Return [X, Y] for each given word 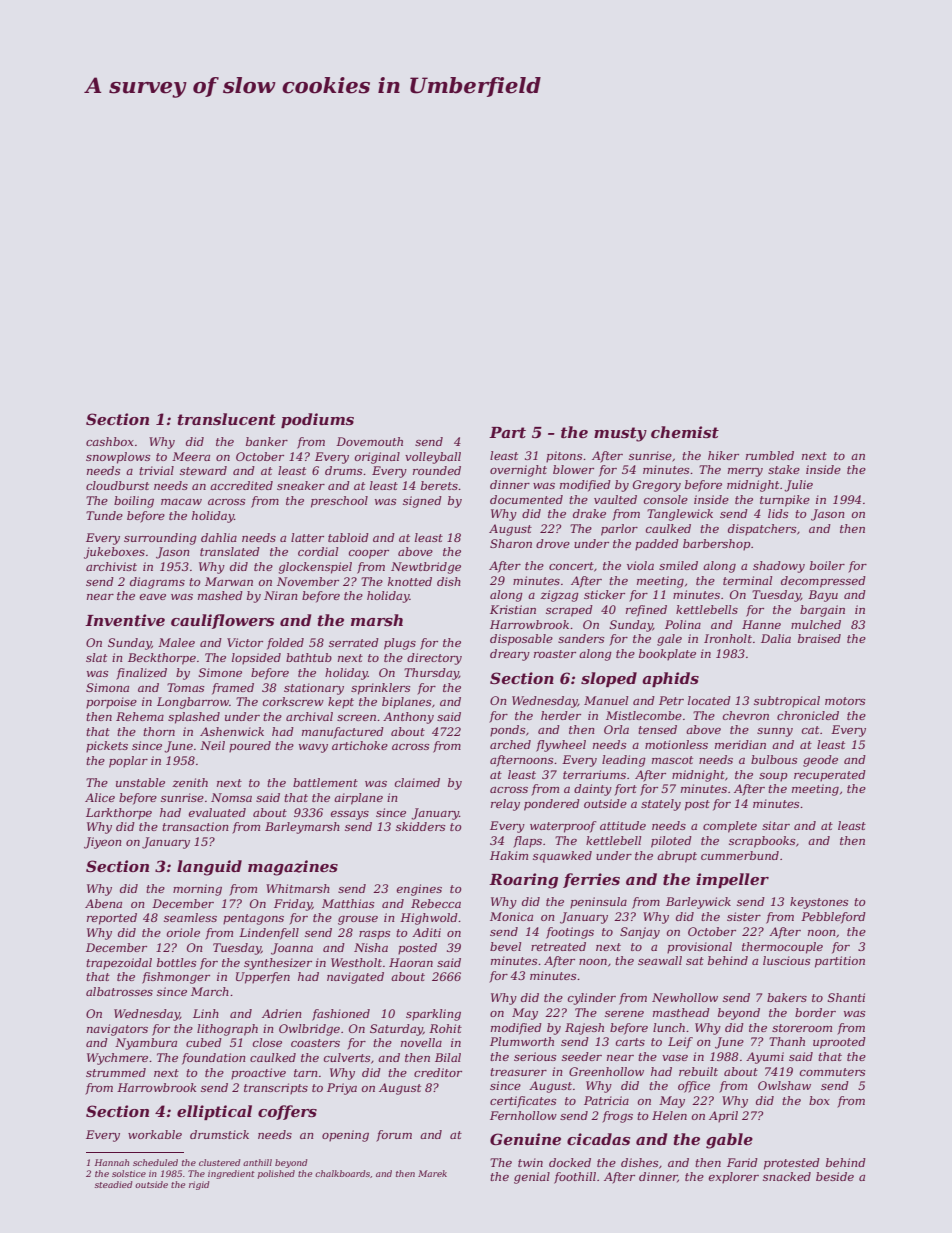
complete [730, 827]
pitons [564, 457]
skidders [420, 826]
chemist [685, 432]
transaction [195, 826]
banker [267, 441]
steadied [113, 1184]
